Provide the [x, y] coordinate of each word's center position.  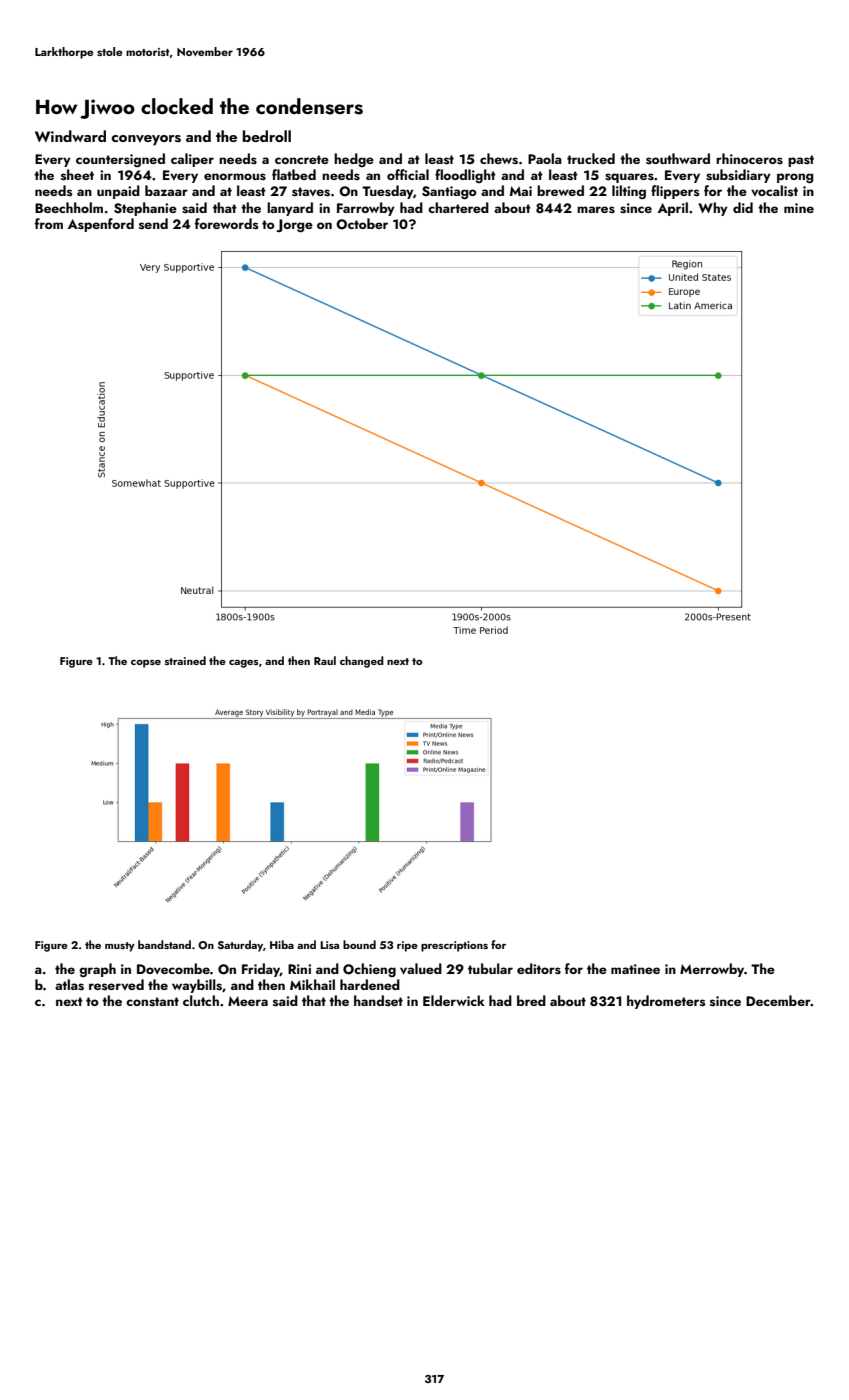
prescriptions [454, 946]
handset [378, 1001]
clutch [201, 1000]
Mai [521, 191]
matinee [635, 969]
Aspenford [101, 225]
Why [713, 209]
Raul [325, 660]
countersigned [120, 160]
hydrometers [666, 1002]
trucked [591, 158]
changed [362, 662]
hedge [354, 160]
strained [185, 660]
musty [120, 947]
